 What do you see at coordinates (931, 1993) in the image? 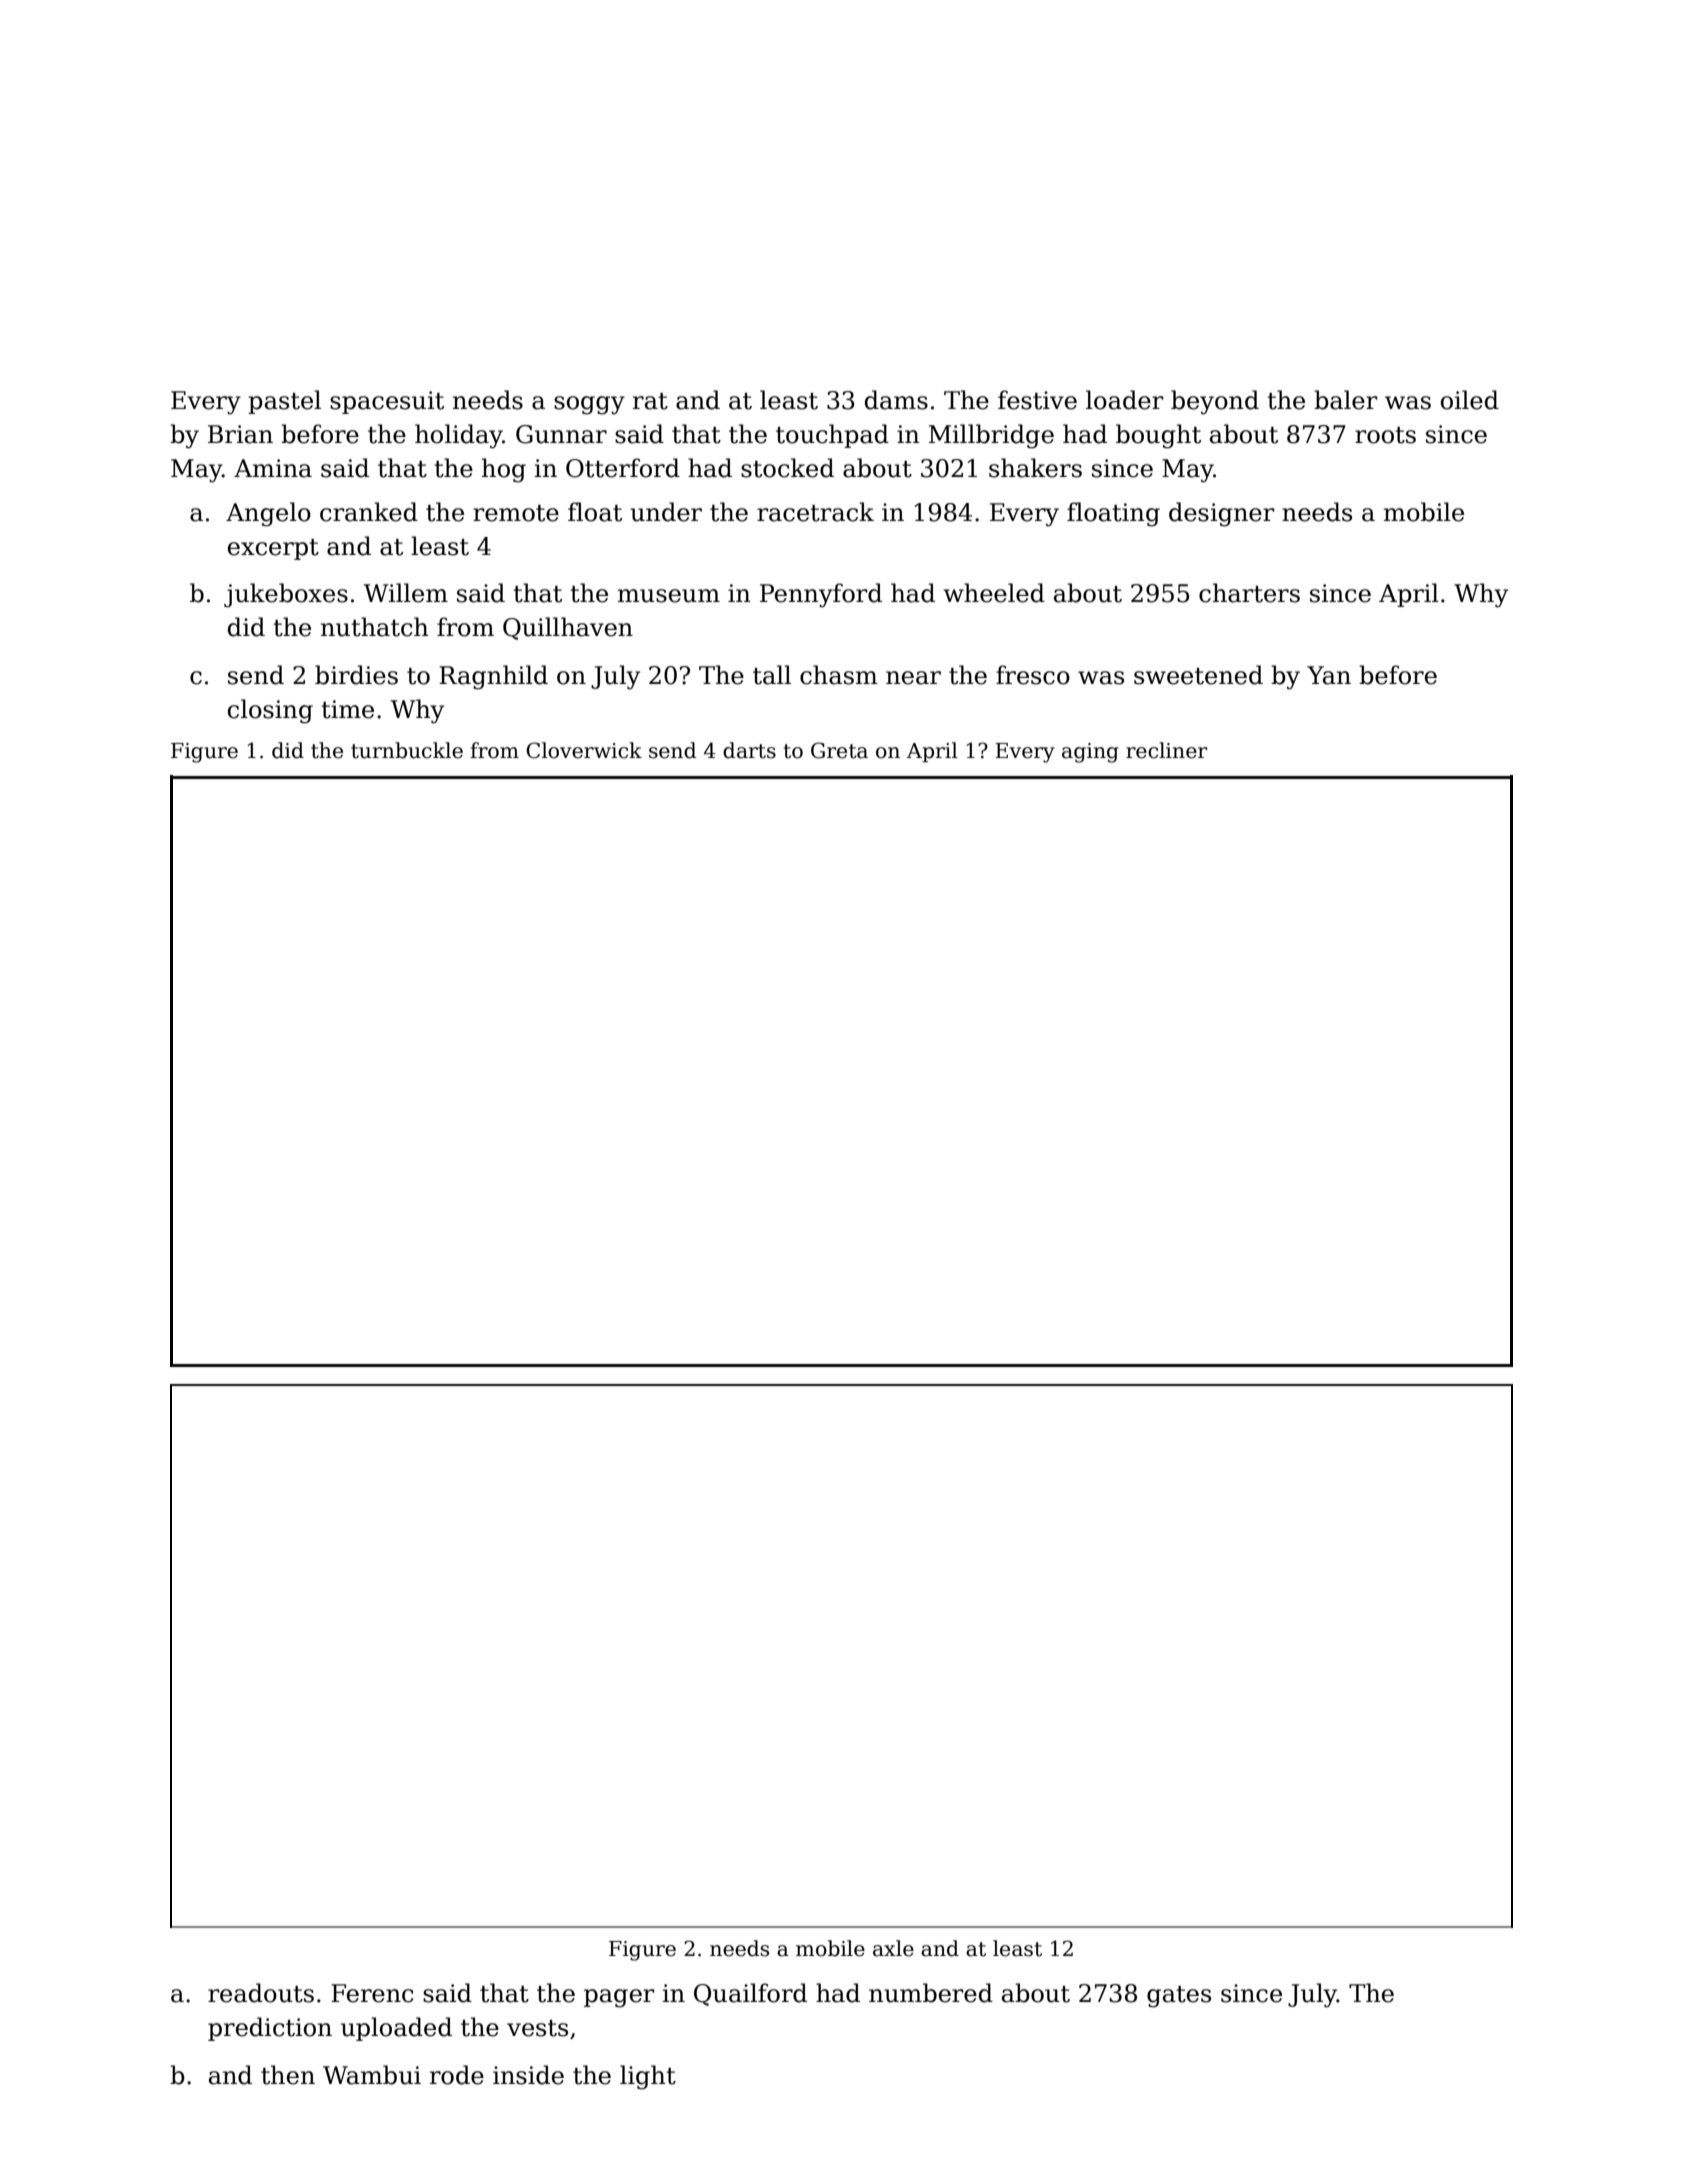
I see `numbered` at bounding box center [931, 1993].
